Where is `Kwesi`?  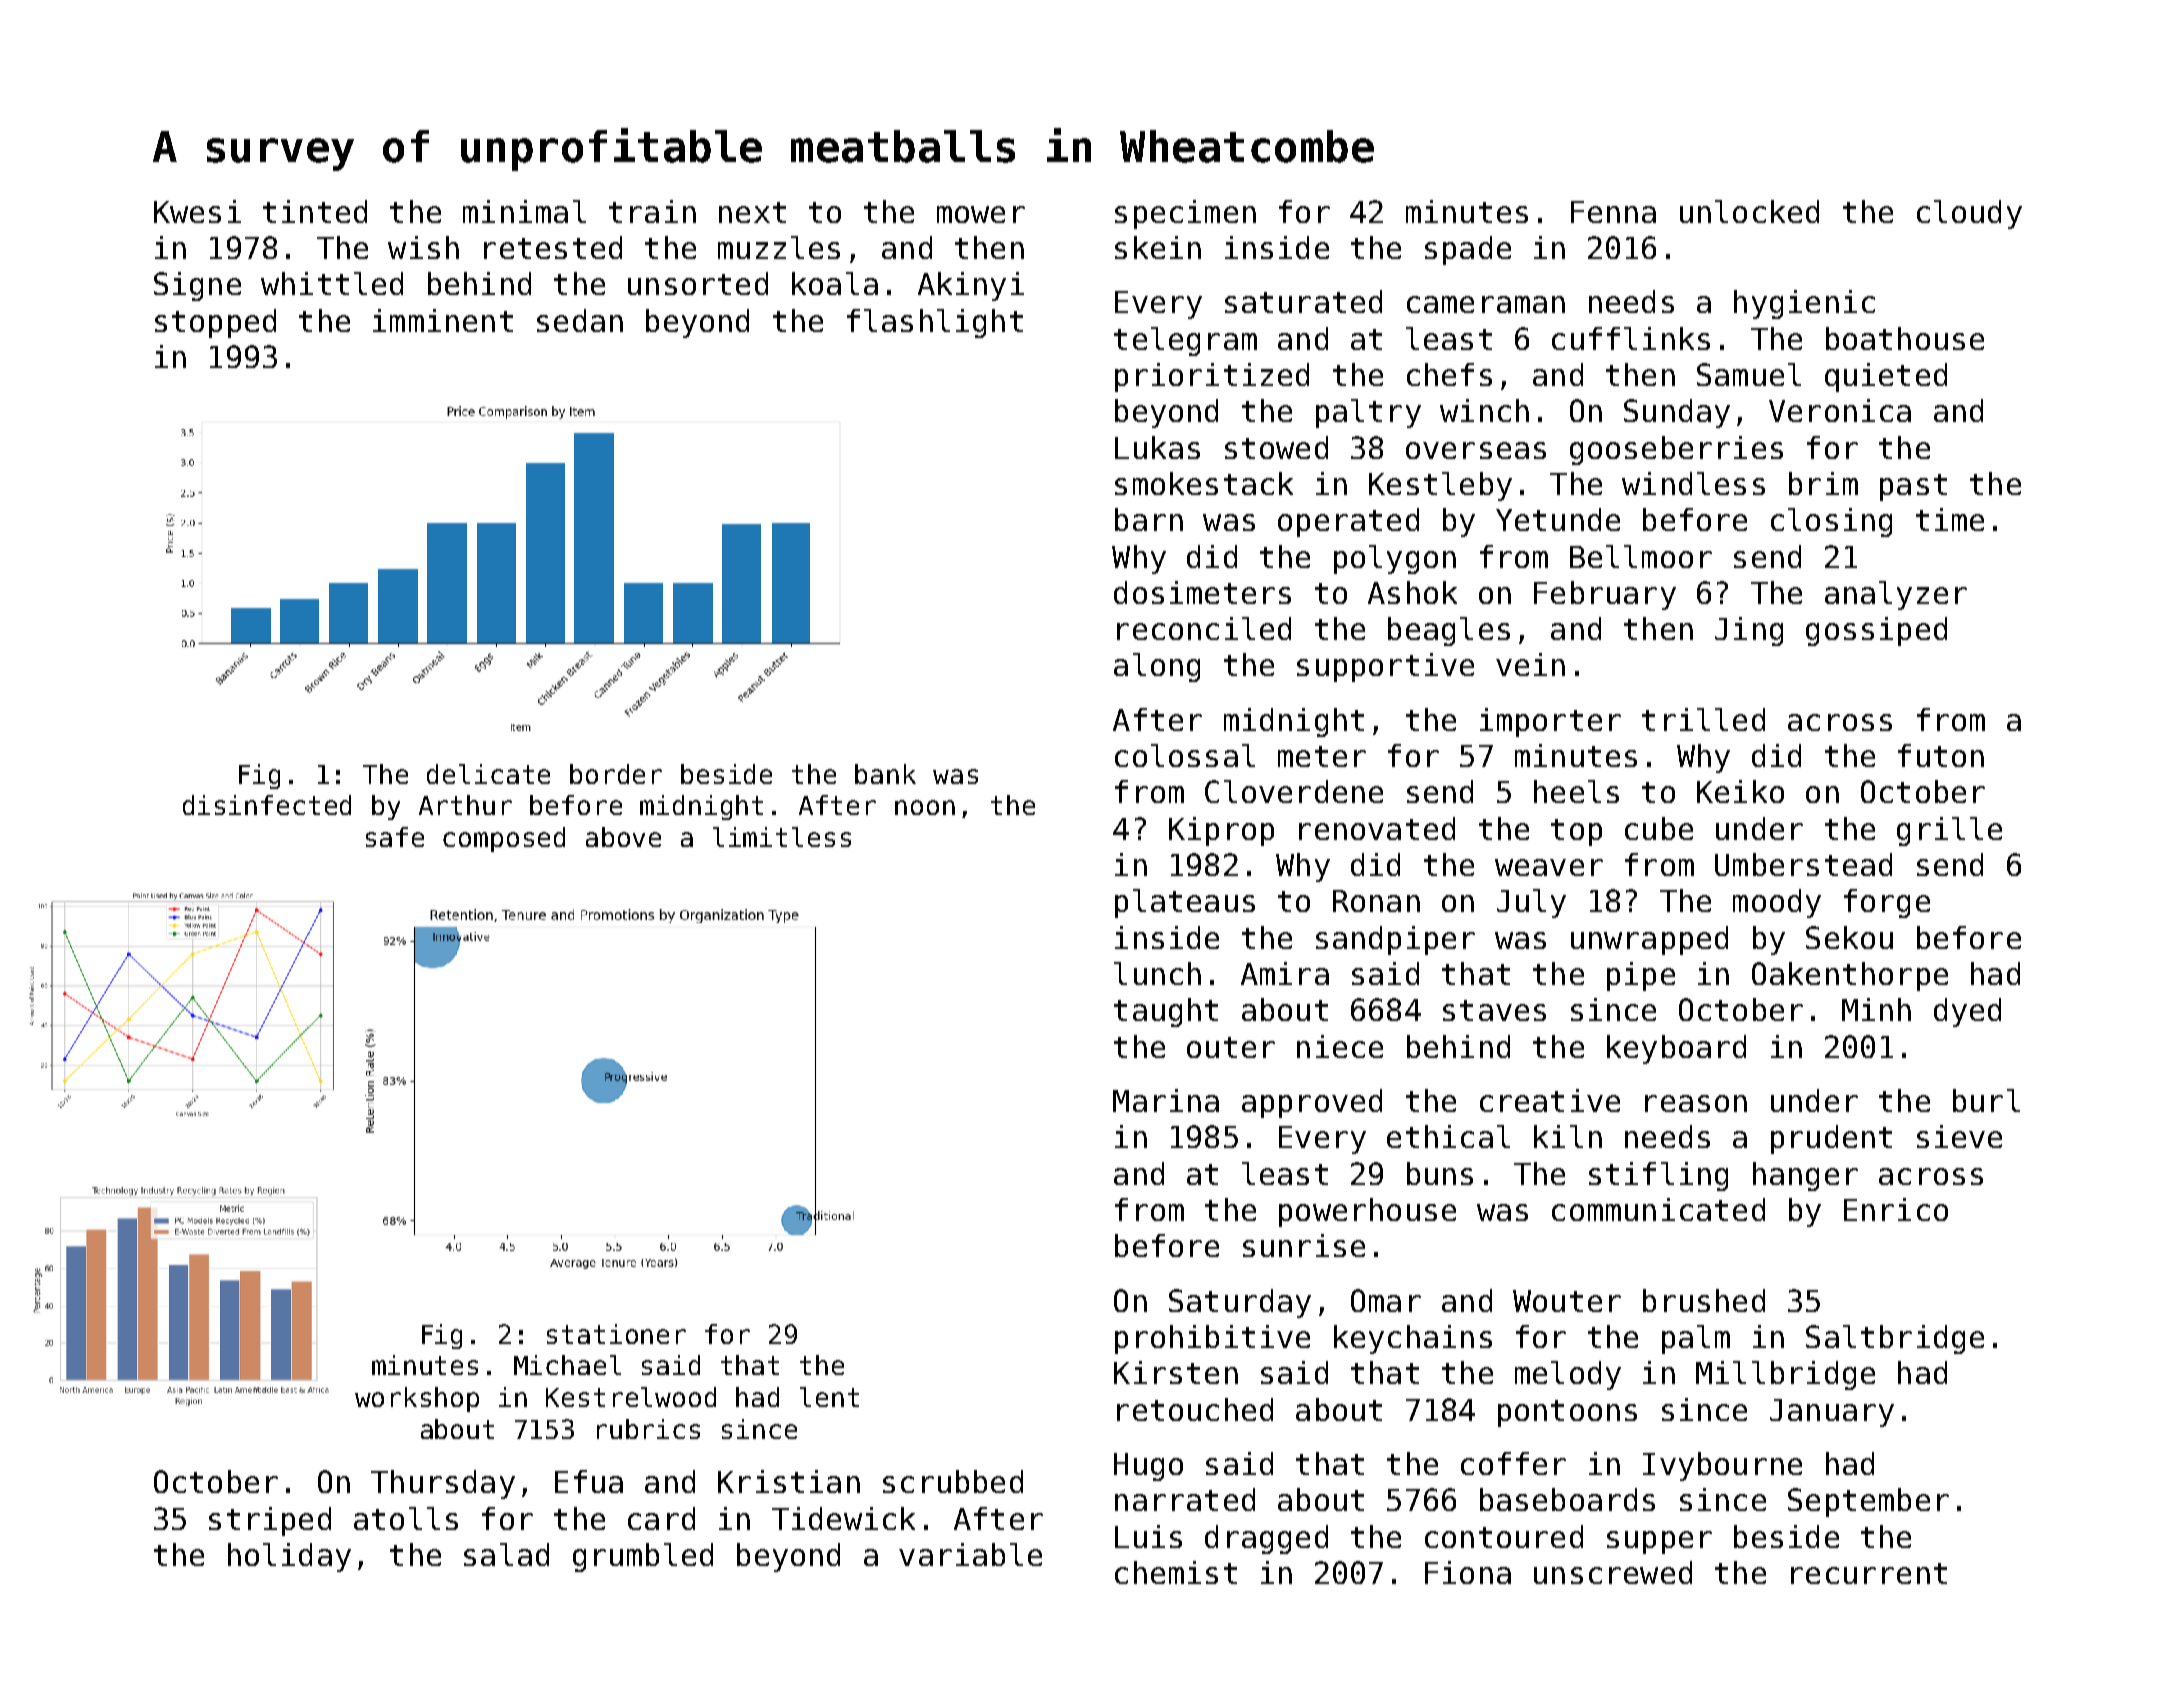
Kwesi is located at coordinates (197, 211).
